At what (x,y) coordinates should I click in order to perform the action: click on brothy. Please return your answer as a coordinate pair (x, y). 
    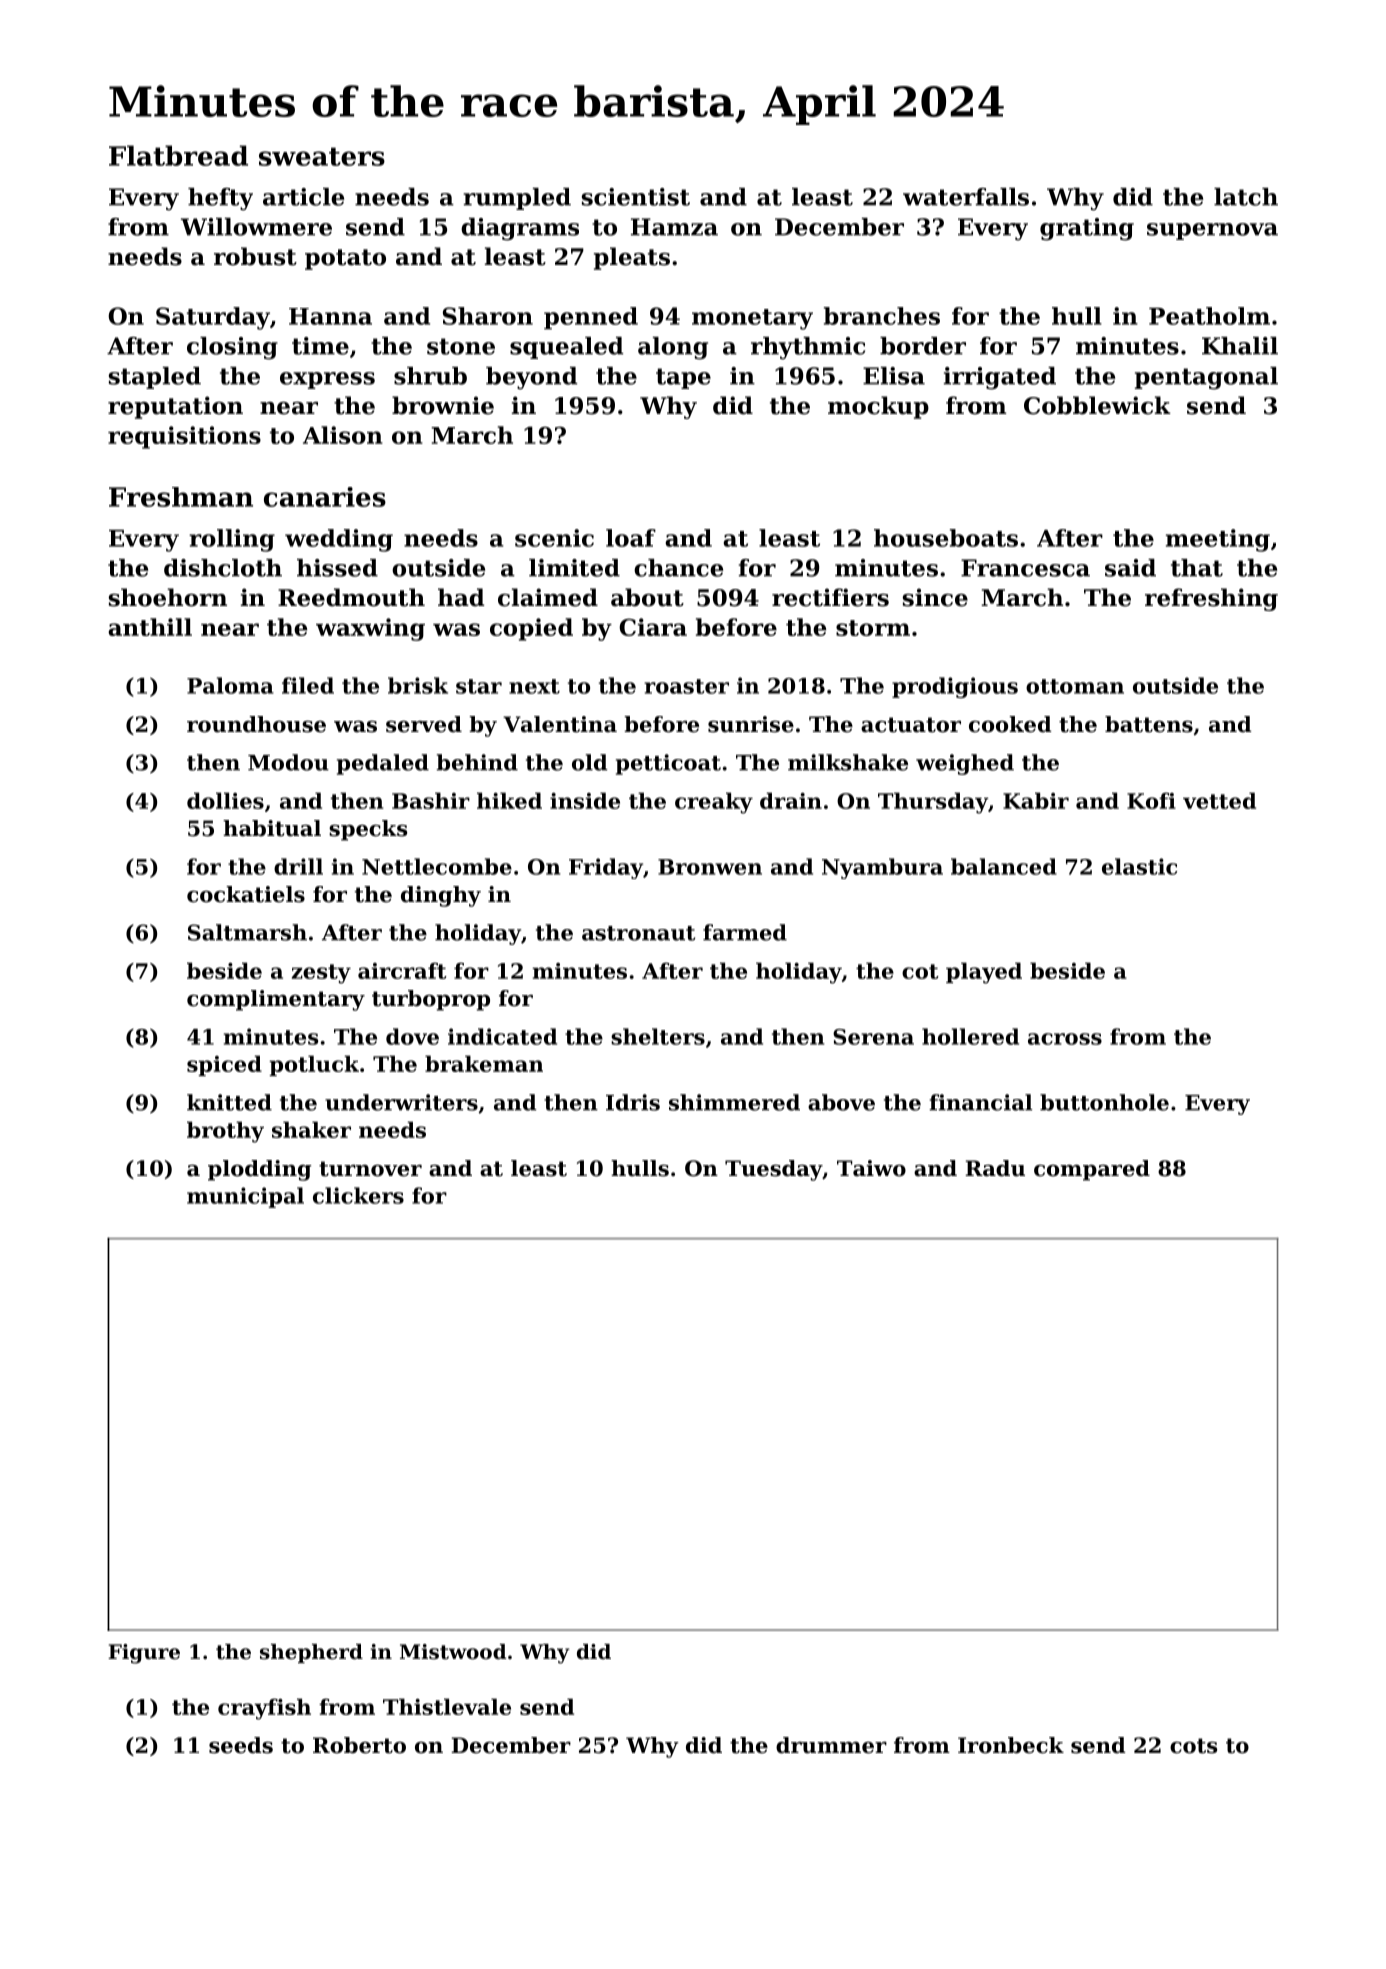
    Looking at the image, I should click on (225, 1132).
